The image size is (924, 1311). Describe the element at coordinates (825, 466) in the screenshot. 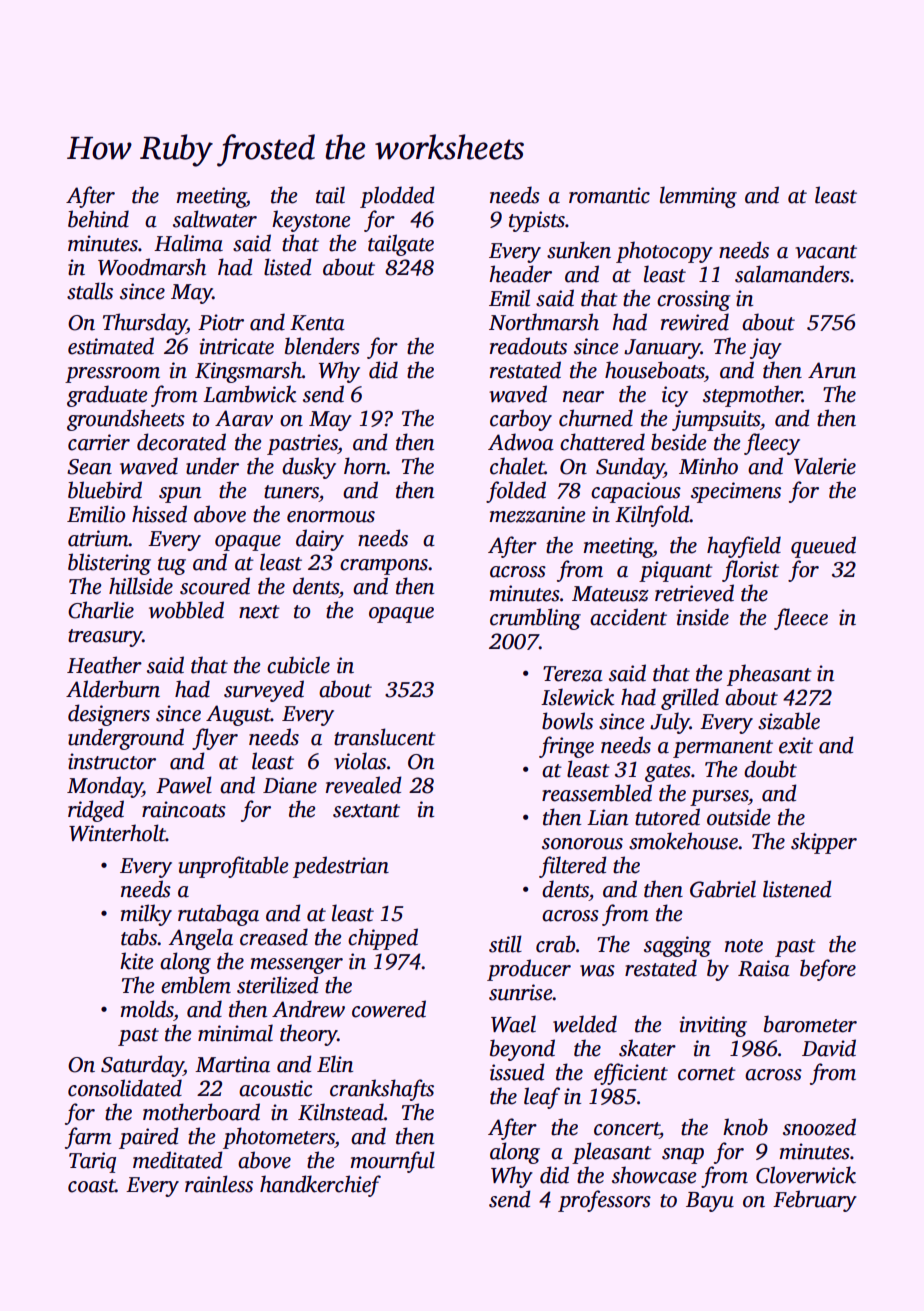

I see `Valerie` at that location.
